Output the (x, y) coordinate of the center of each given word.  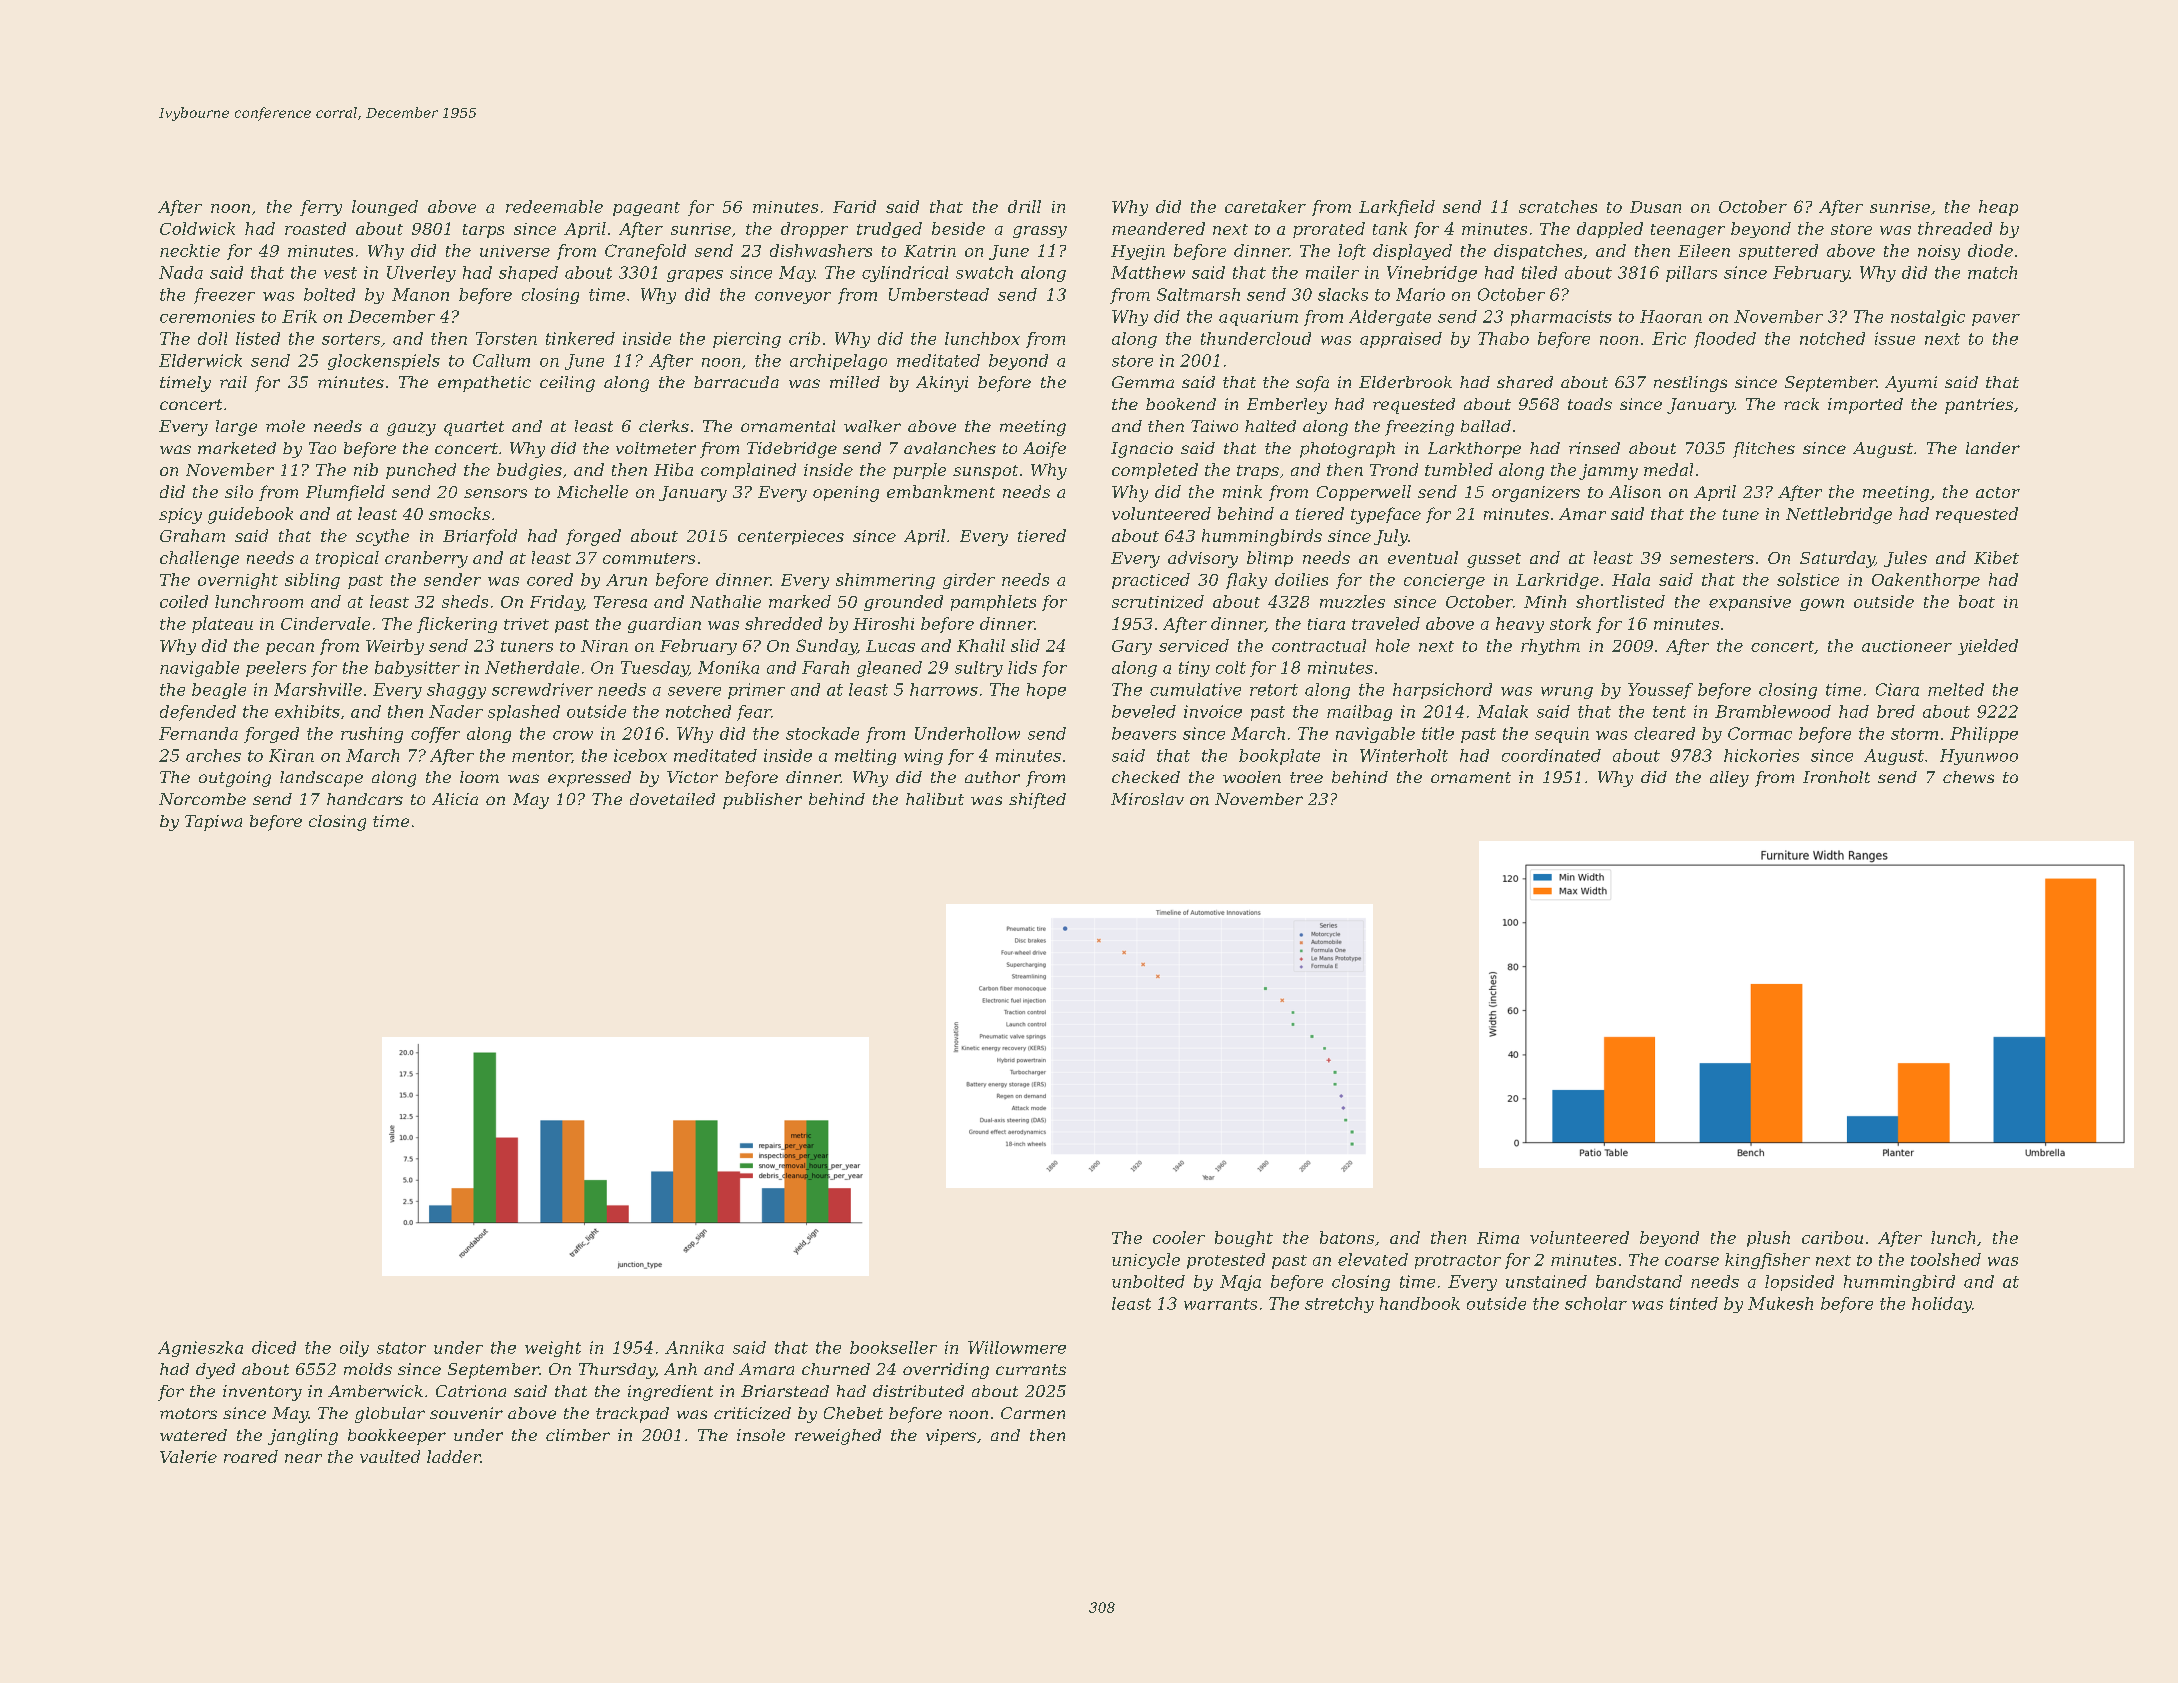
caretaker (1265, 206)
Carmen (1033, 1413)
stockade (822, 733)
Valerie (188, 1456)
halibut (935, 799)
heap (1998, 208)
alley (1729, 779)
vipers (951, 1437)
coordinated (1551, 755)
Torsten (506, 338)
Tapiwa (213, 823)
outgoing (235, 779)
